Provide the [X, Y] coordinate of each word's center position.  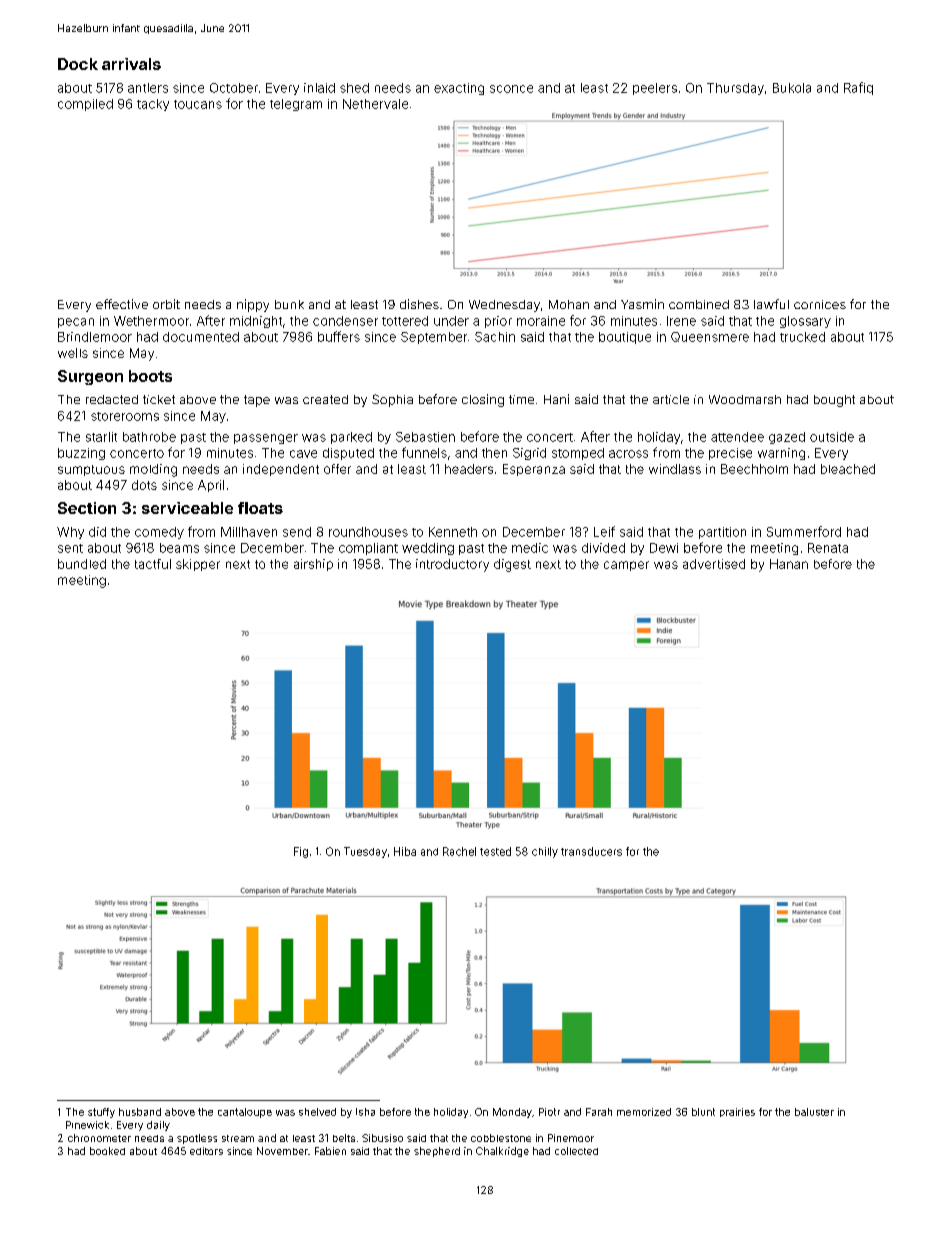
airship [313, 565]
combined [699, 304]
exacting [459, 89]
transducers [591, 851]
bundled [82, 564]
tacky [153, 105]
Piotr [549, 1112]
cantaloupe [245, 1113]
